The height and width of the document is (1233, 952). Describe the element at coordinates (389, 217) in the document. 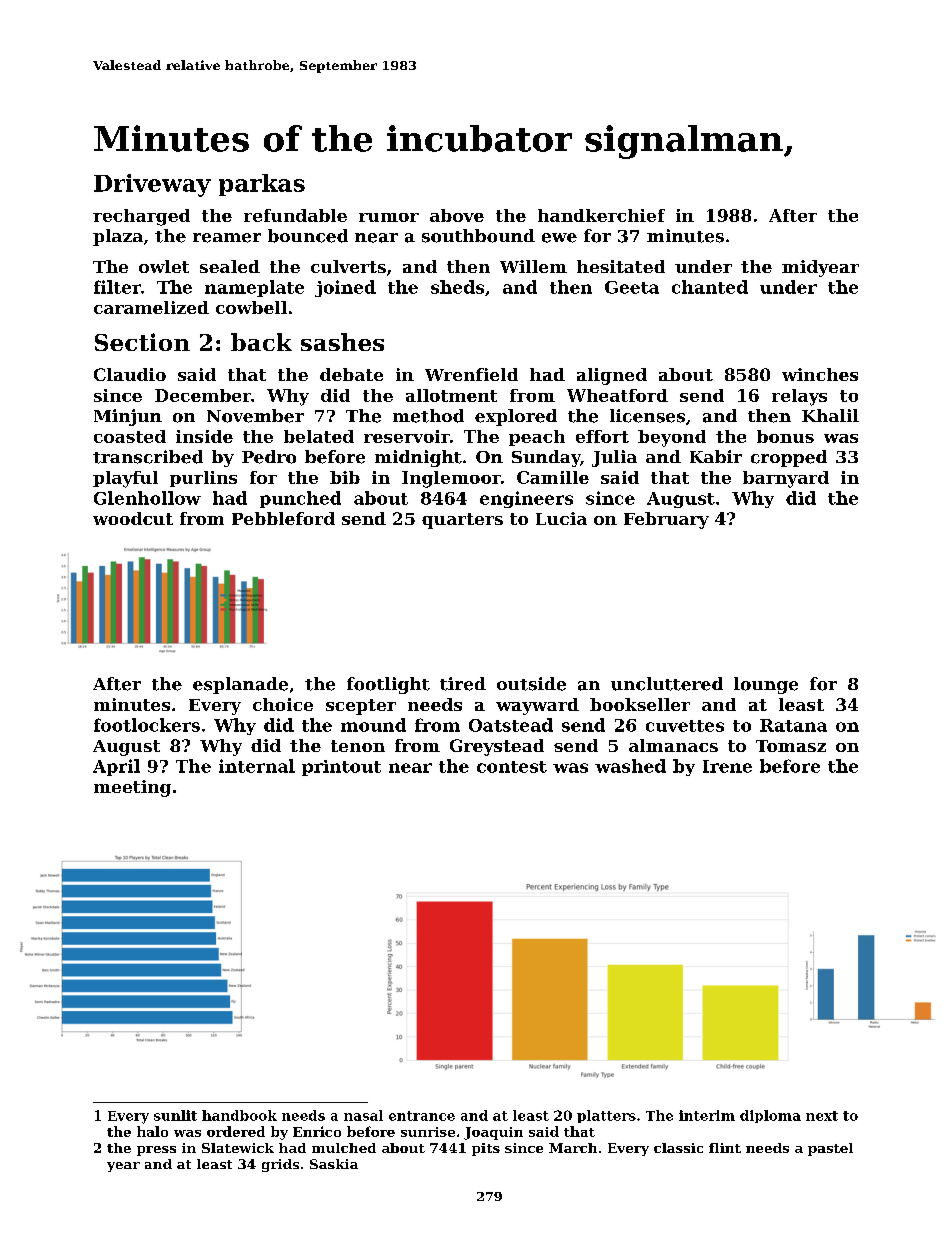

I see `rumor` at that location.
